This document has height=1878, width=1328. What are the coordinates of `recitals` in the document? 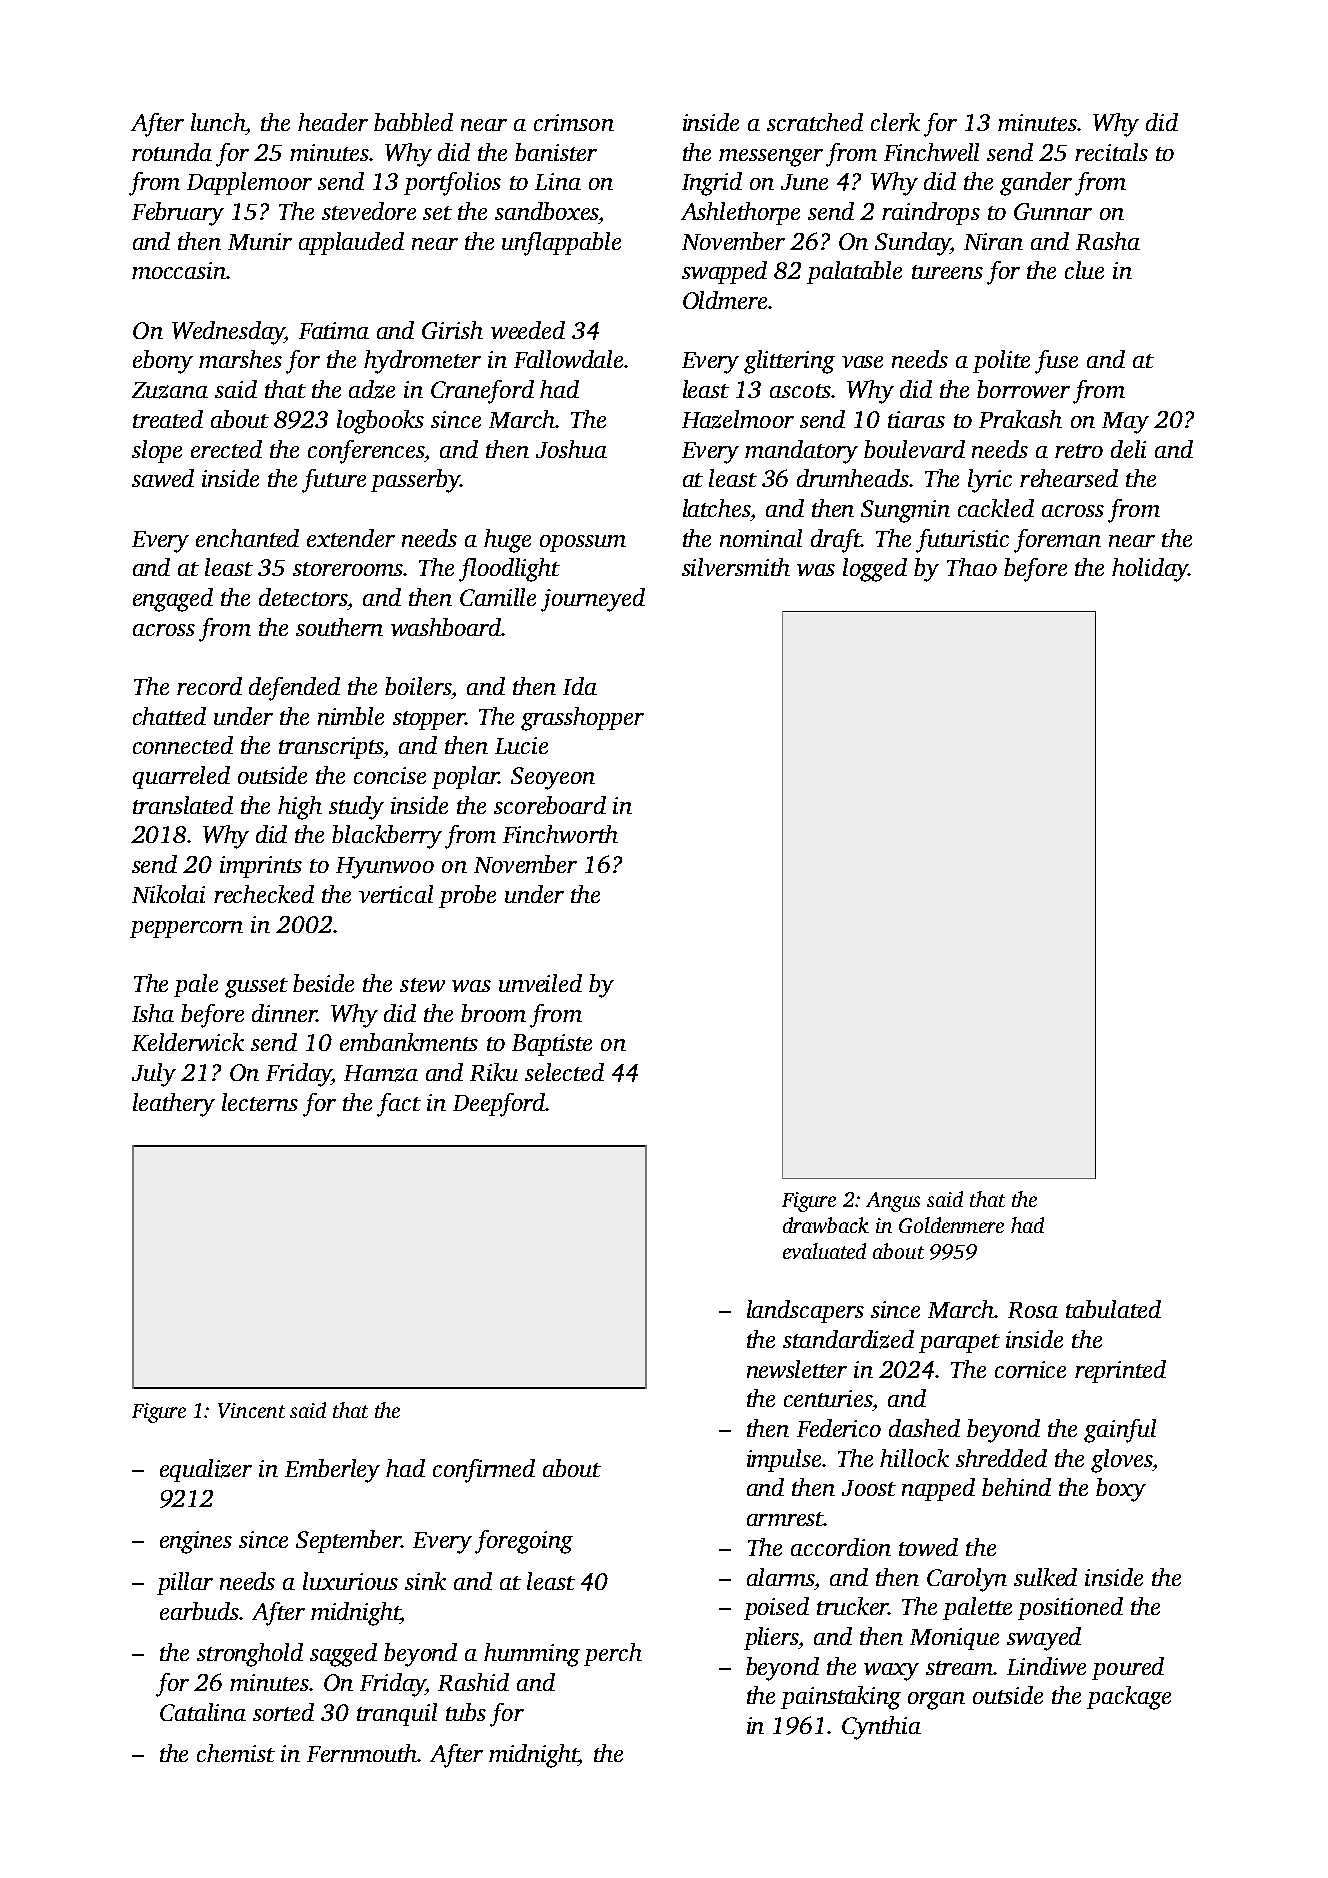 It's located at (1111, 152).
